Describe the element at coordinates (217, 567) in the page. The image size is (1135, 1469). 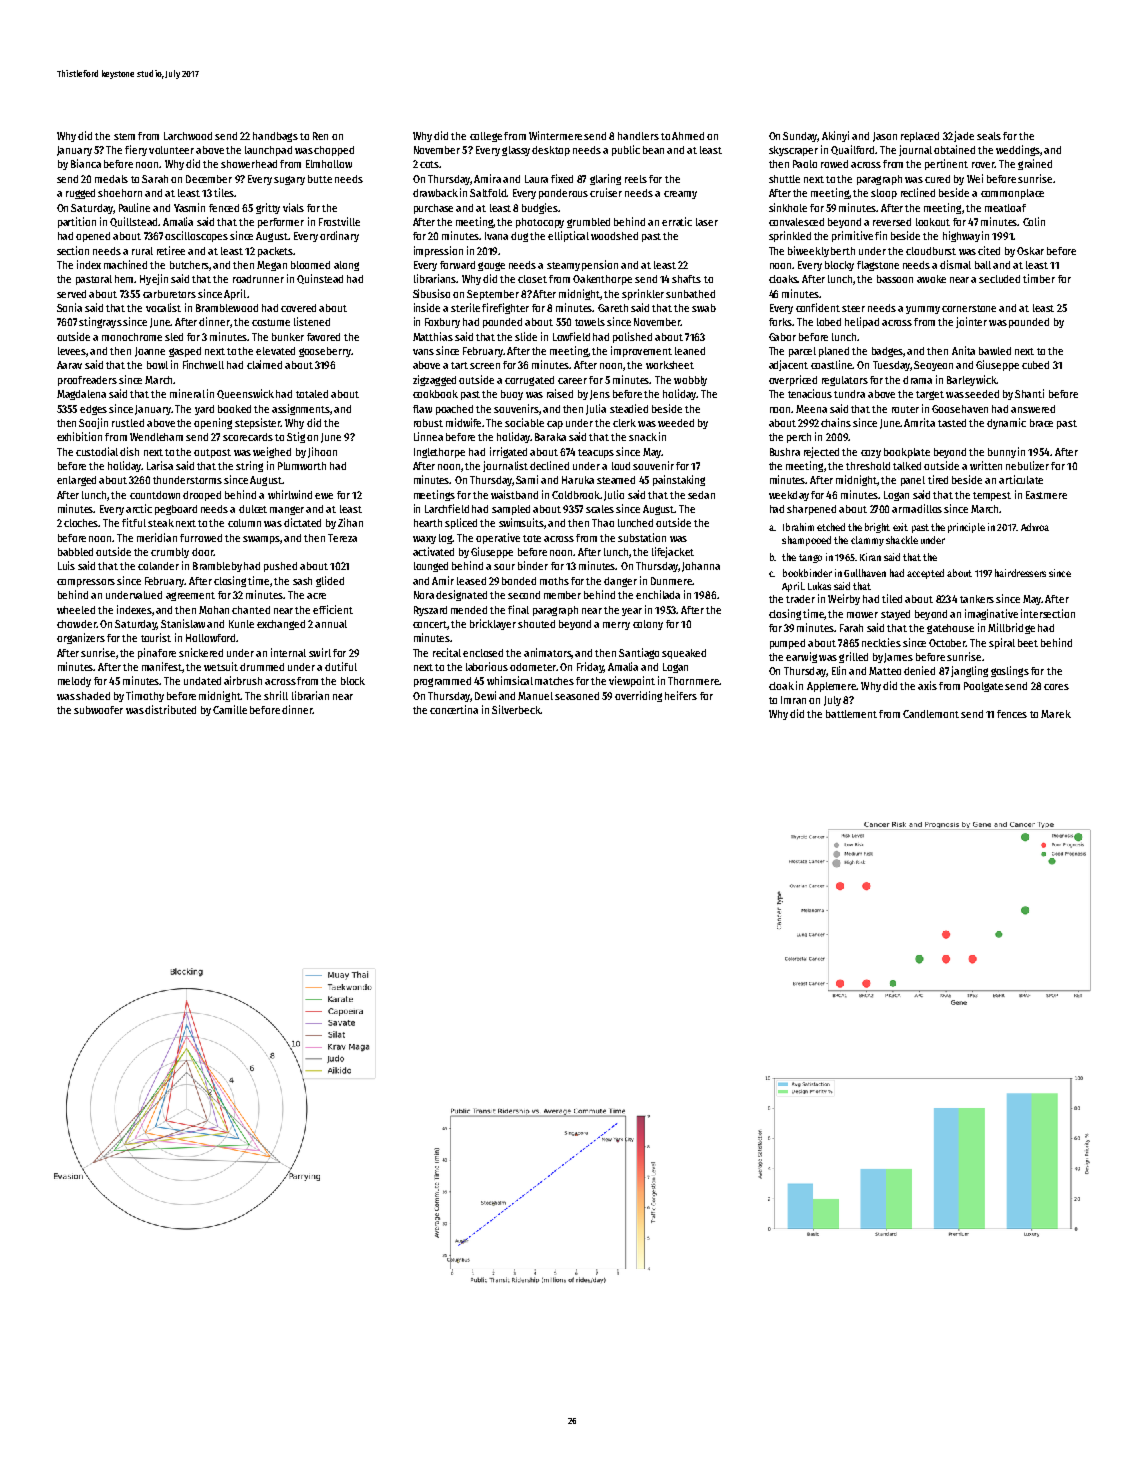
I see `Brambleby` at that location.
